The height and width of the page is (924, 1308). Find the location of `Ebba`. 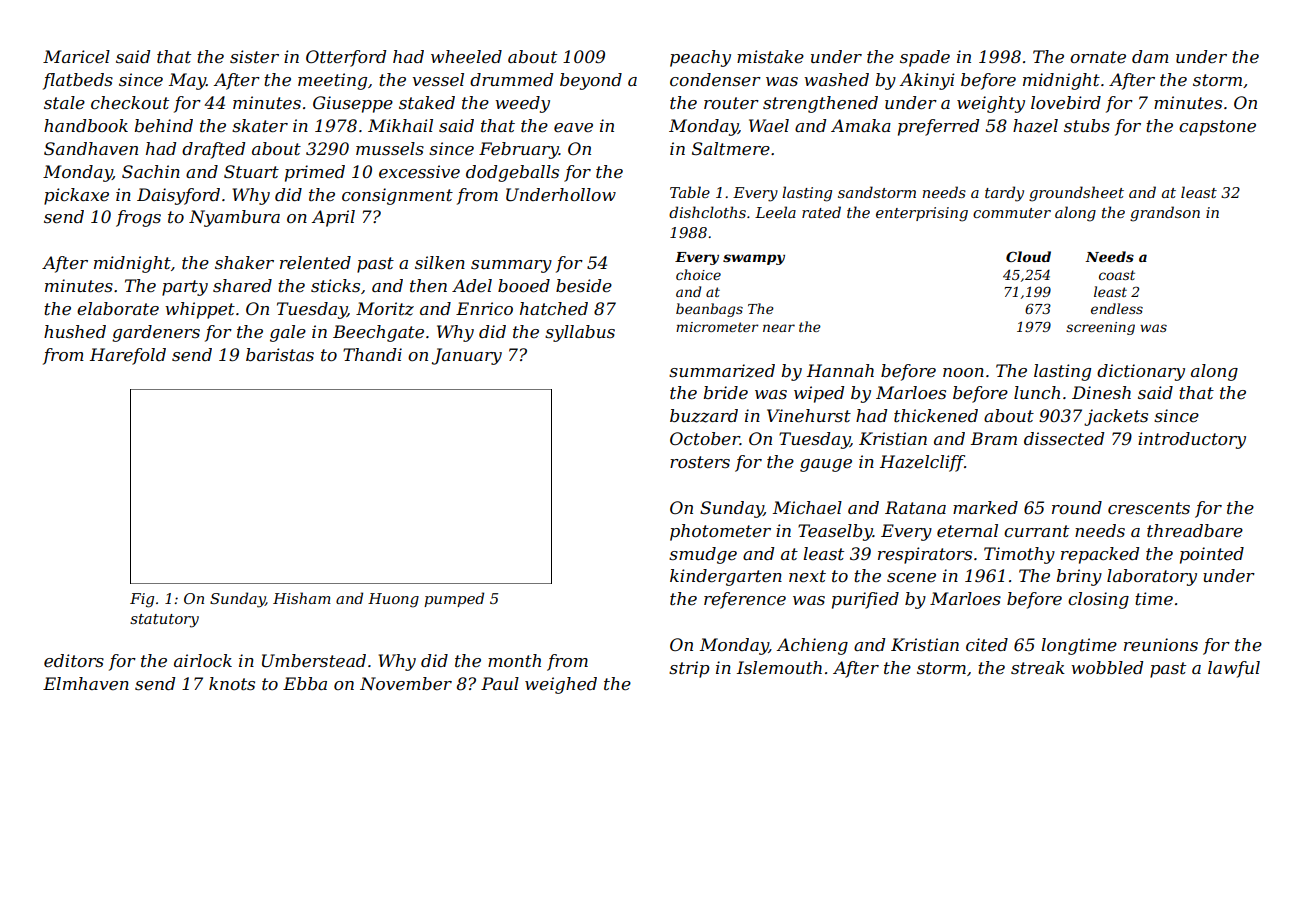

Ebba is located at coordinates (305, 683).
